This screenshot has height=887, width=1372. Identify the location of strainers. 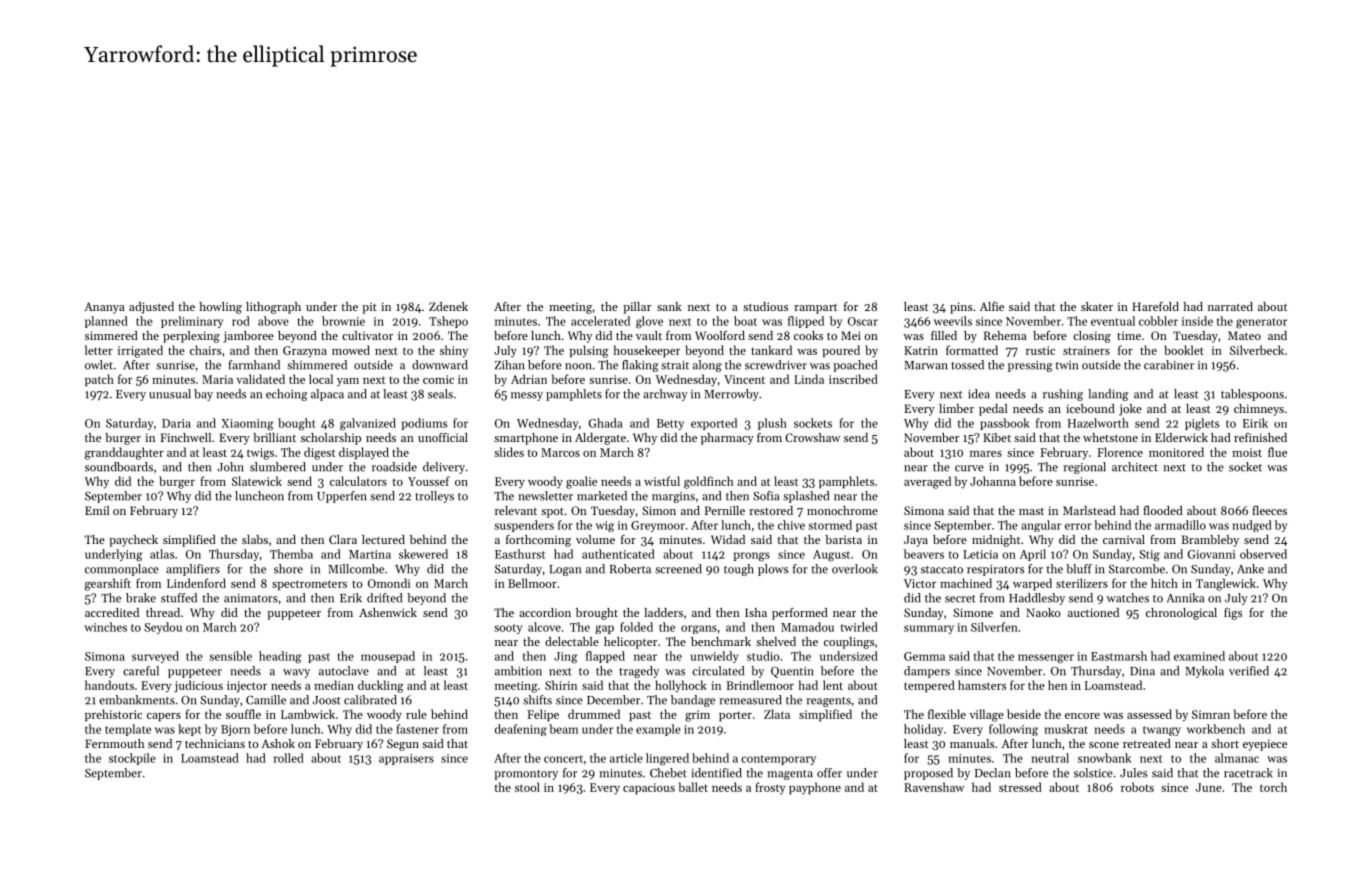
(1086, 350).
